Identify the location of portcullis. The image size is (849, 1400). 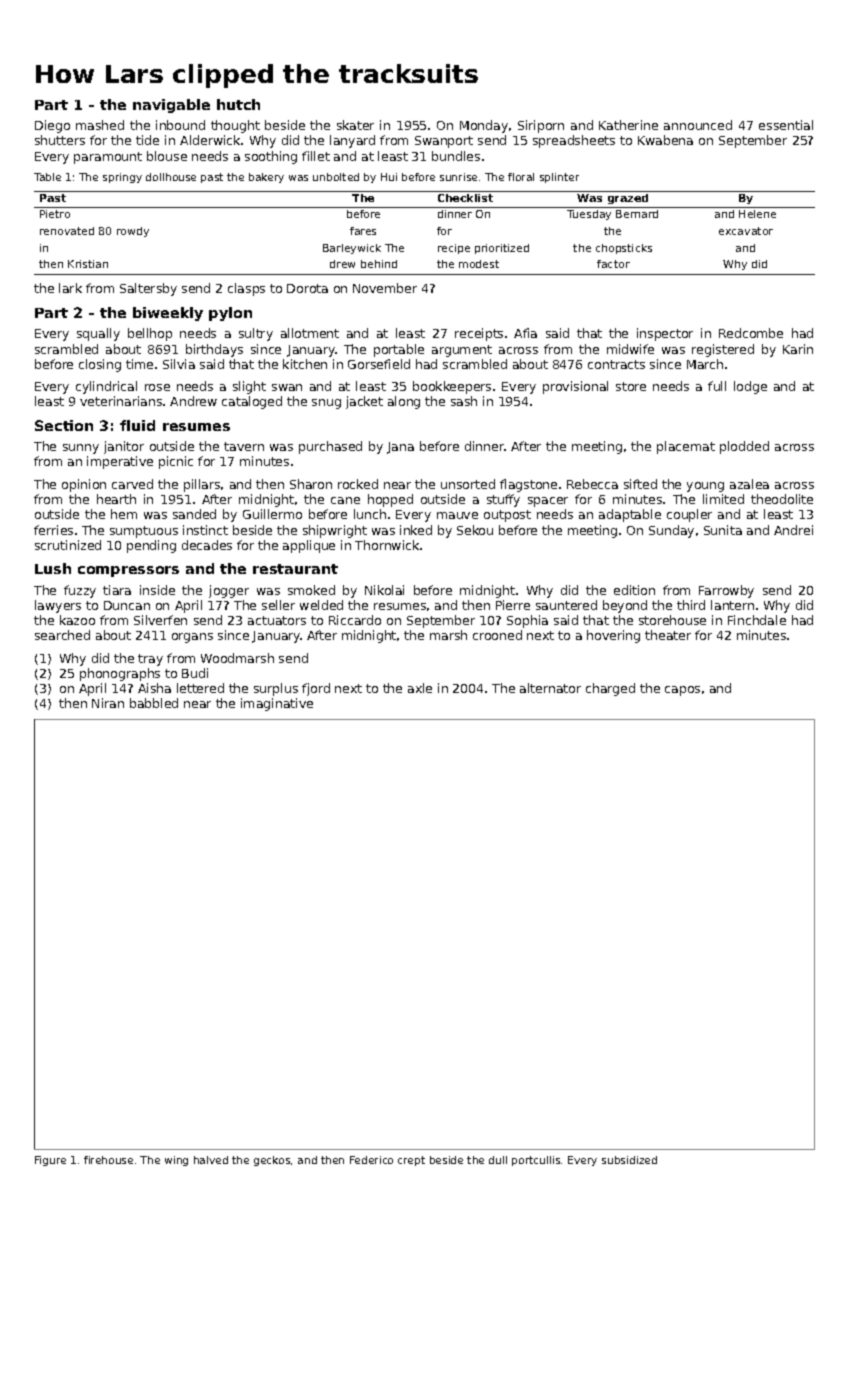
(536, 1161).
